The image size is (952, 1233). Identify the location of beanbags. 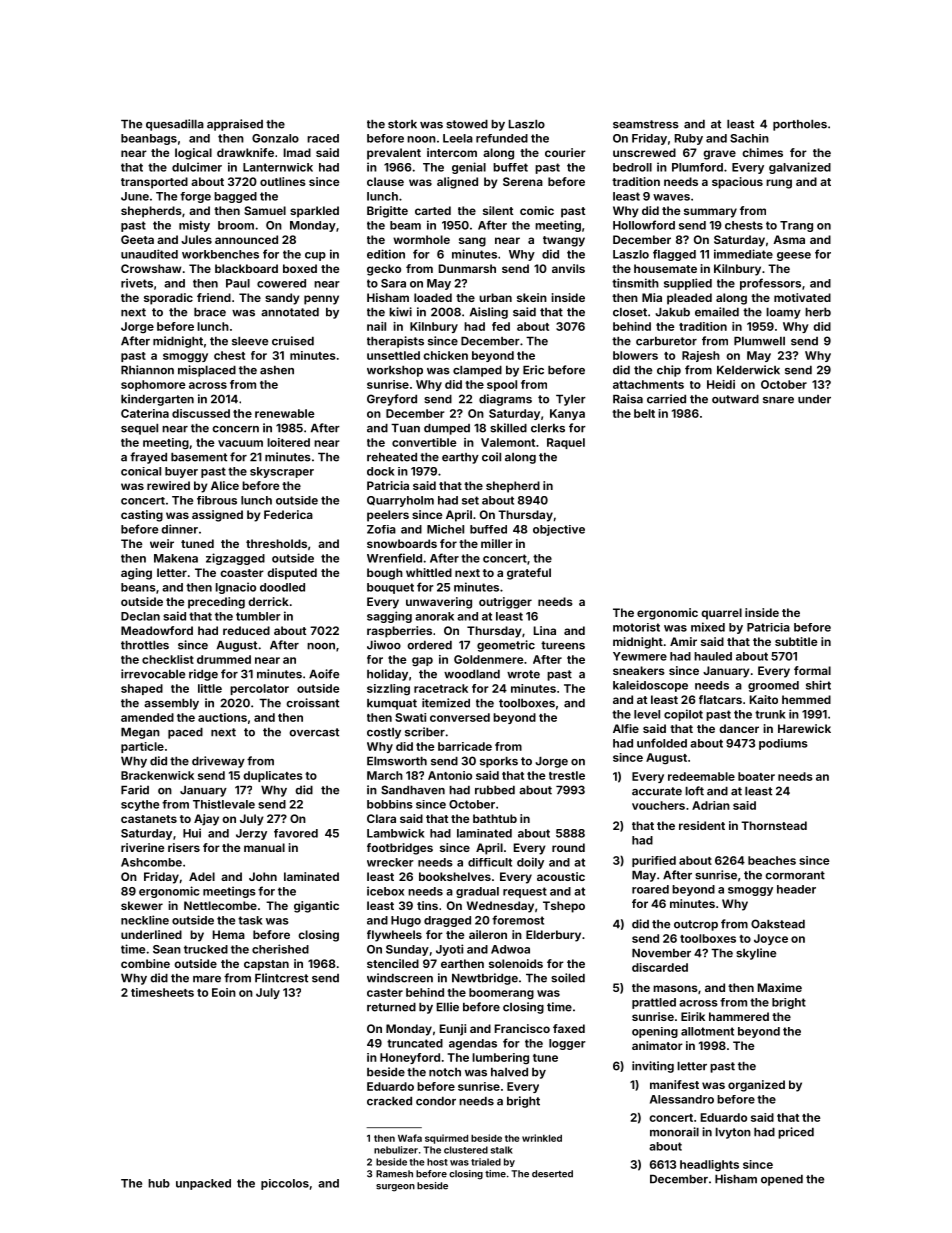
(149, 139).
